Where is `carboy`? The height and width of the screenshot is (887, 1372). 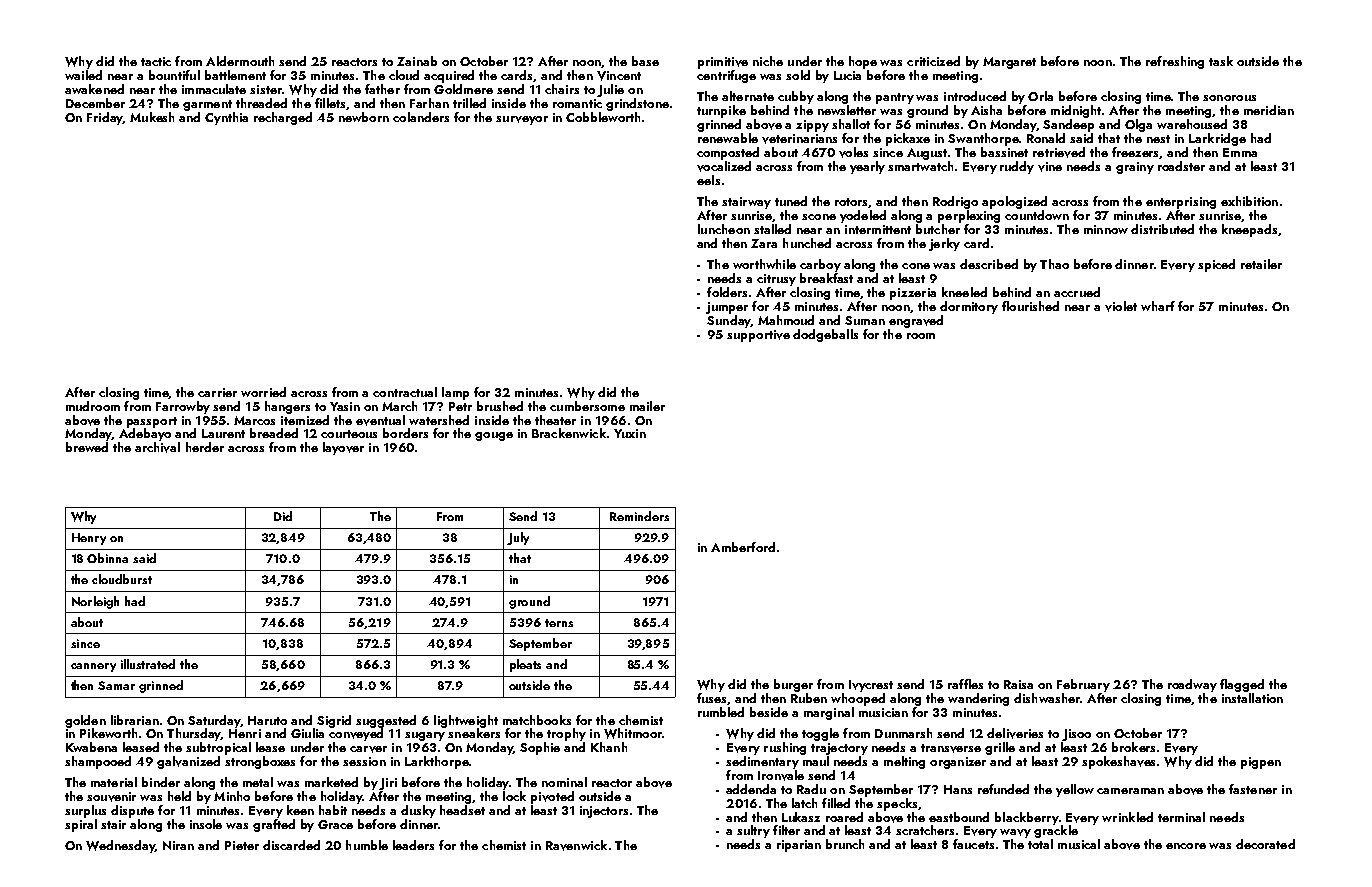 carboy is located at coordinates (820, 265).
